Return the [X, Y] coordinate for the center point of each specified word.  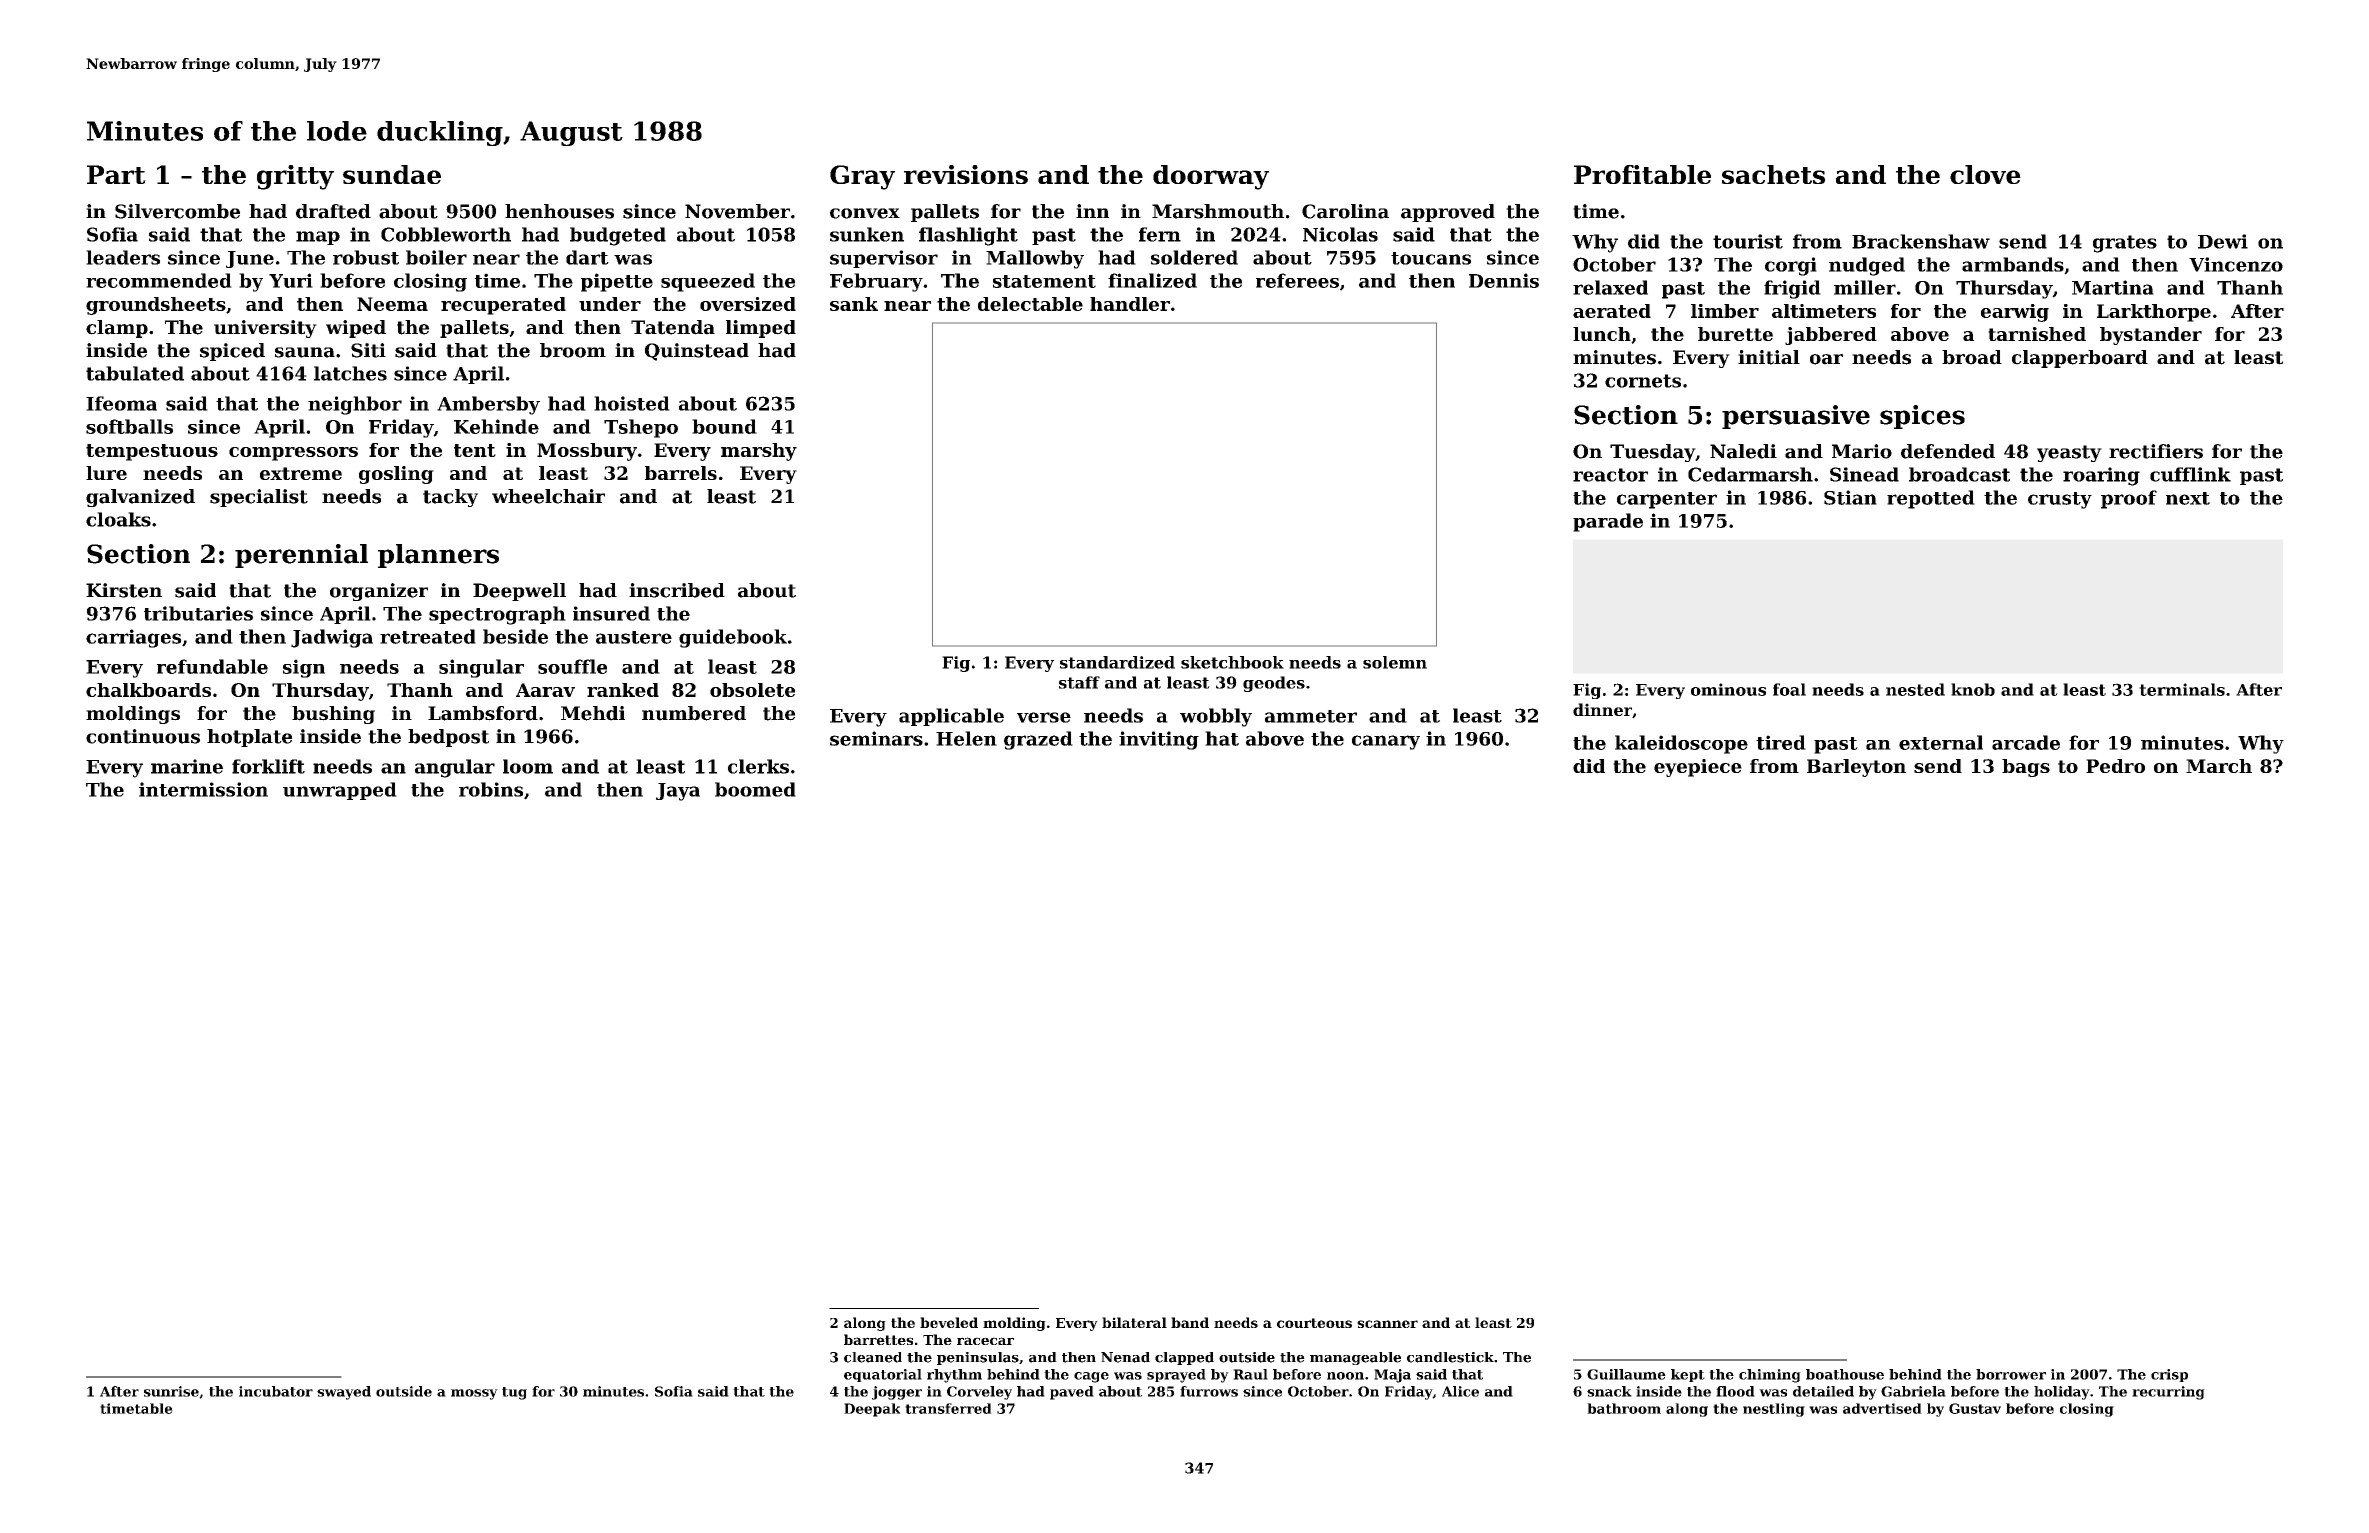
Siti [368, 350]
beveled [949, 1322]
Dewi [2223, 241]
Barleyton [1856, 768]
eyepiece [1698, 768]
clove [1985, 174]
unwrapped [340, 791]
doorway [1211, 177]
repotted [1931, 499]
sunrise [171, 1391]
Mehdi [593, 713]
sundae [392, 174]
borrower [2011, 1374]
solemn [1395, 662]
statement [1044, 281]
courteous [1314, 1323]
